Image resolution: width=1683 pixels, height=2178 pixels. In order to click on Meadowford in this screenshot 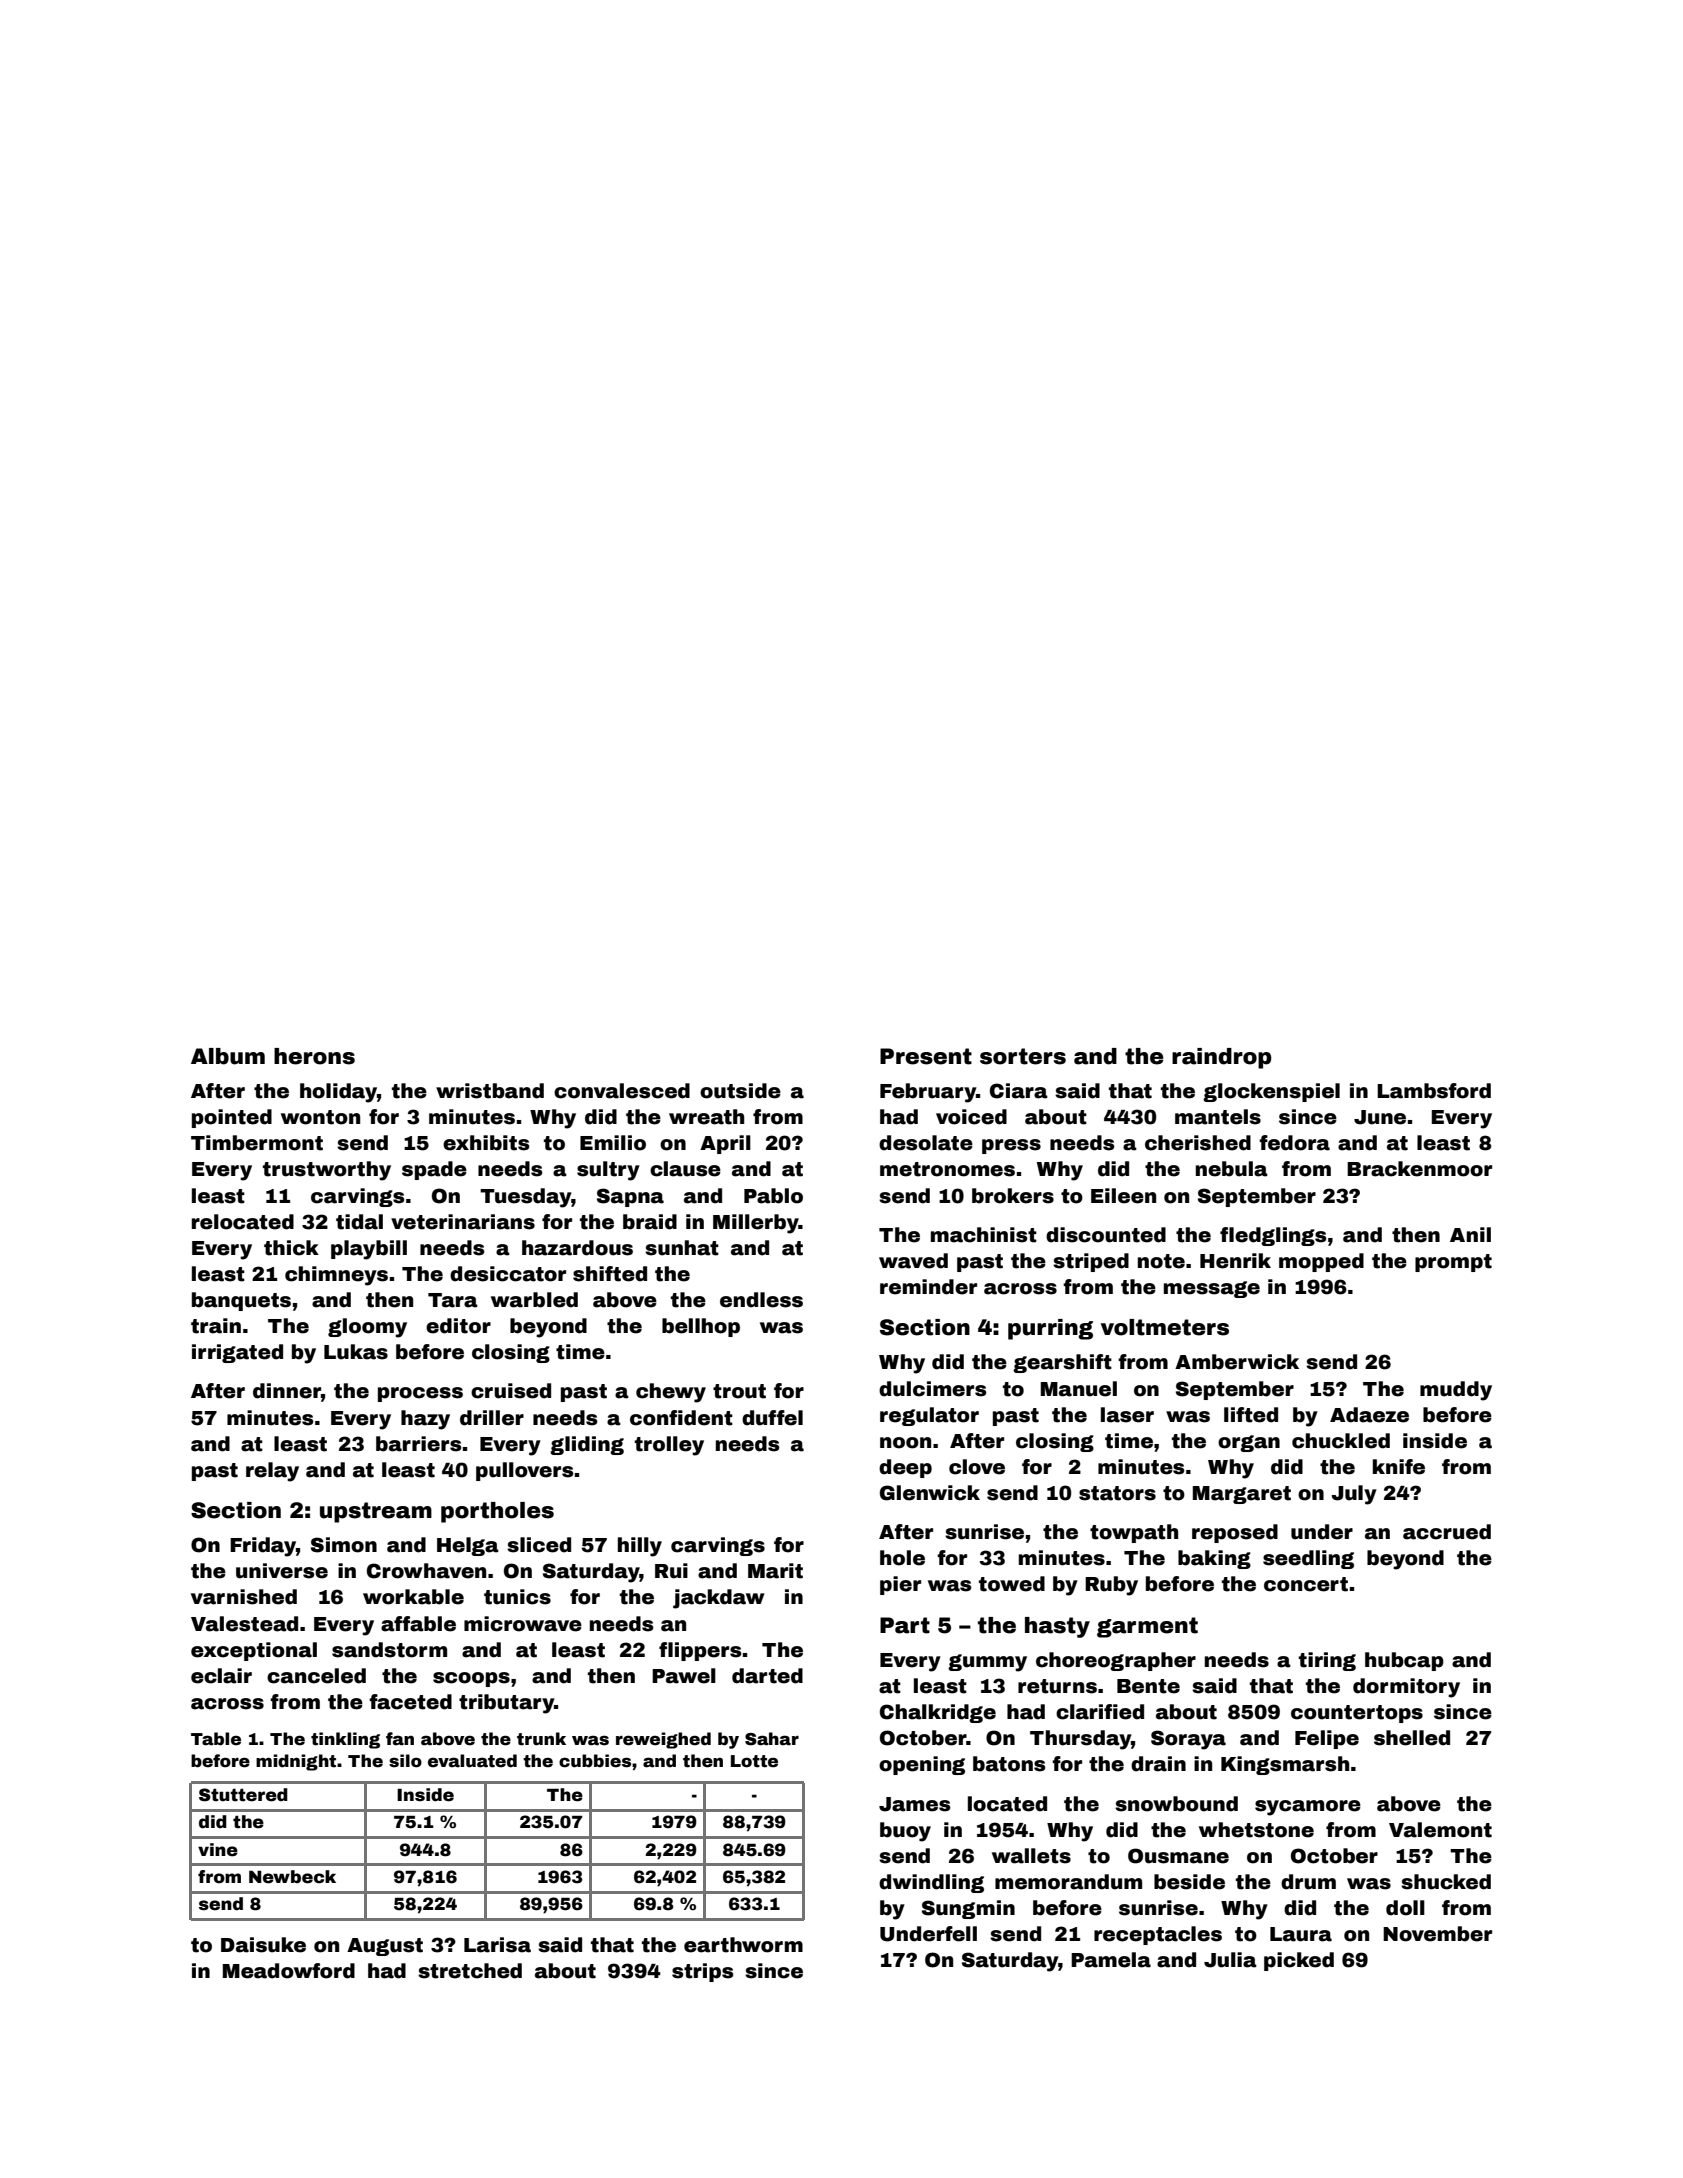, I will do `click(289, 1971)`.
